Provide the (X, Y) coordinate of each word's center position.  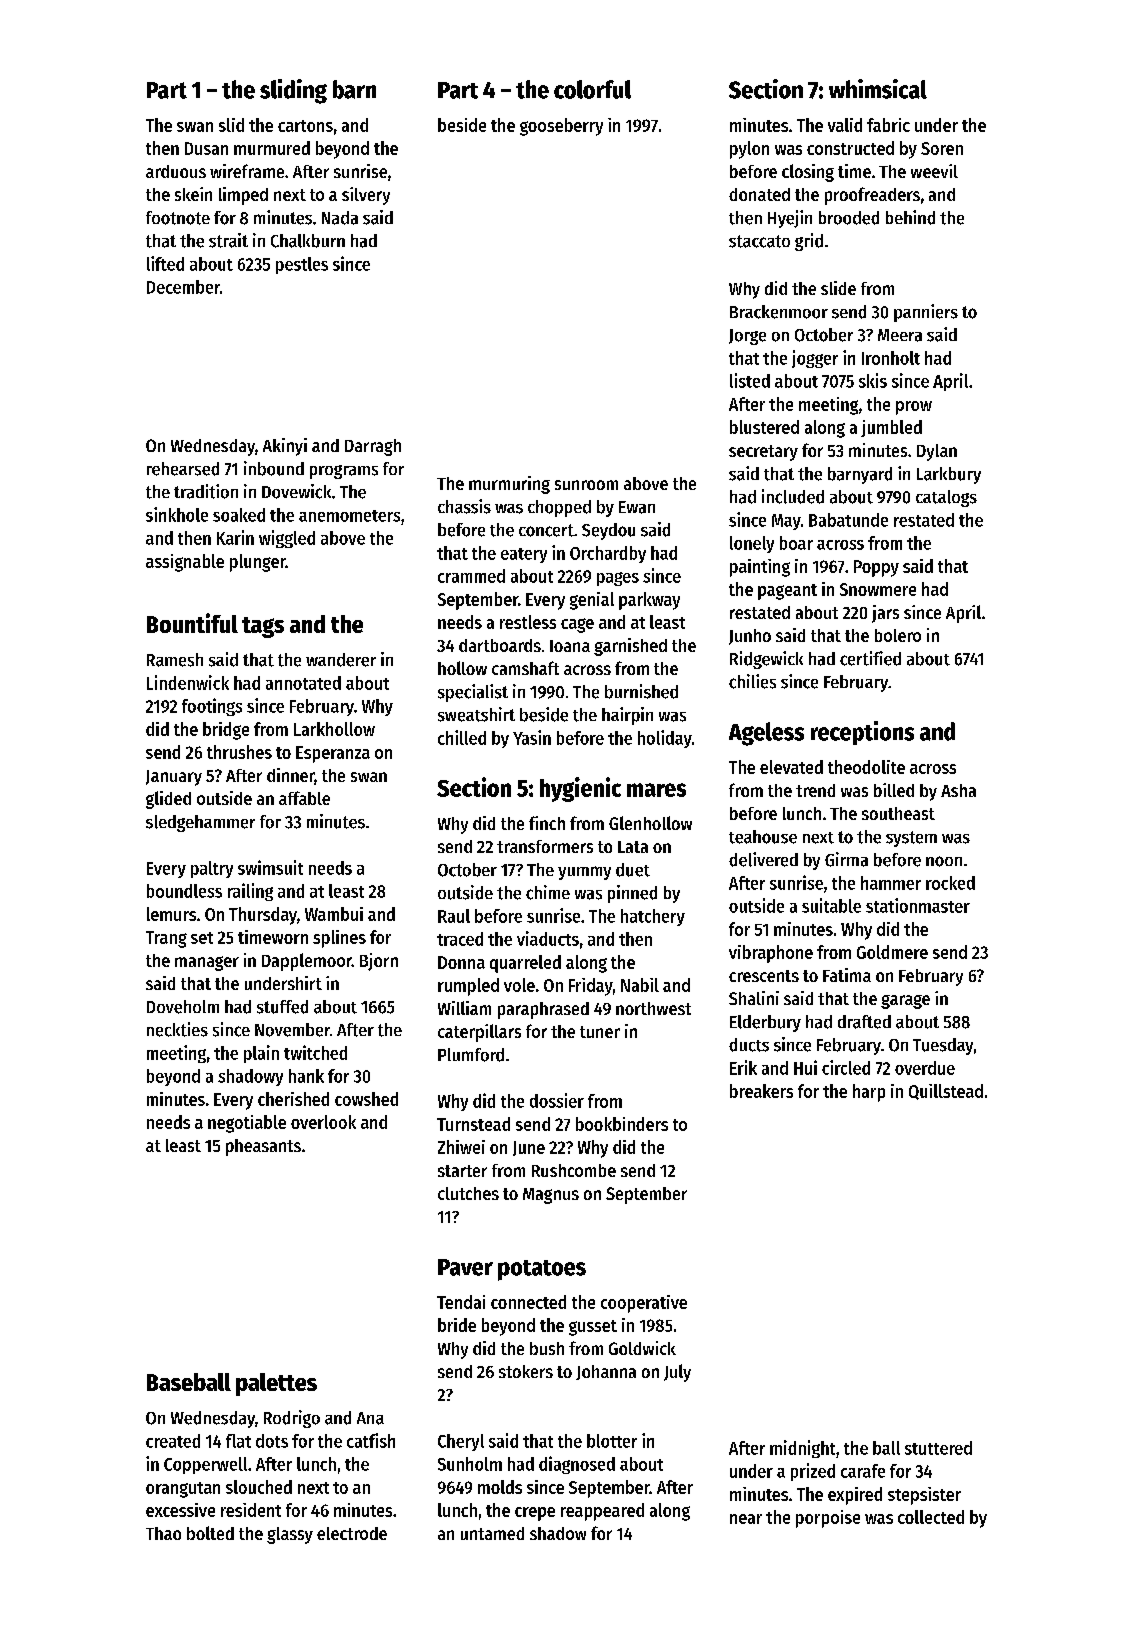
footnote (178, 218)
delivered (763, 859)
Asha (958, 790)
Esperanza (333, 754)
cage (577, 625)
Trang (166, 939)
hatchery (653, 917)
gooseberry (561, 127)
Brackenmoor (779, 312)
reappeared (602, 1512)
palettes (276, 1384)
